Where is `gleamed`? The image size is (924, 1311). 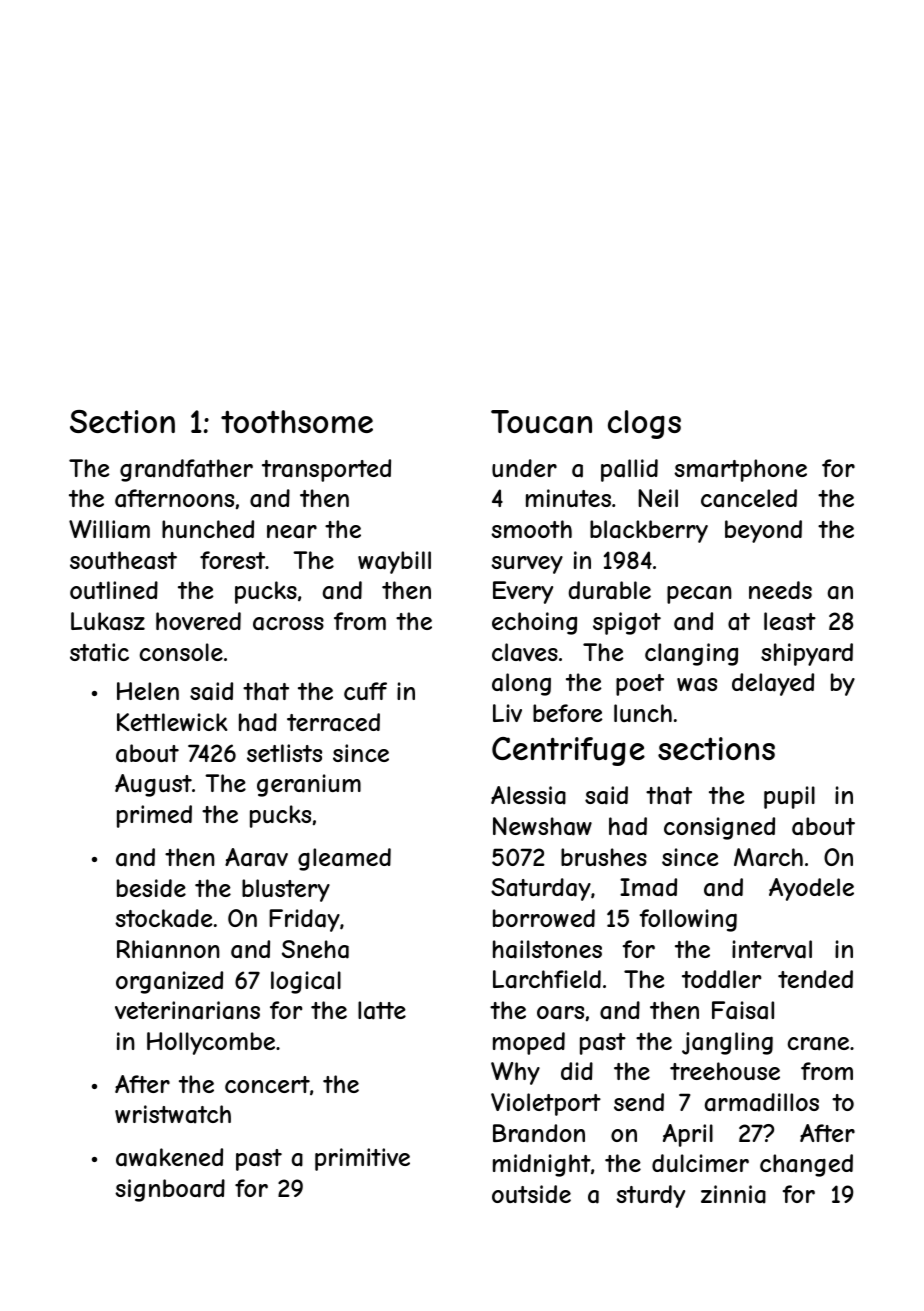
gleamed is located at coordinates (344, 859).
